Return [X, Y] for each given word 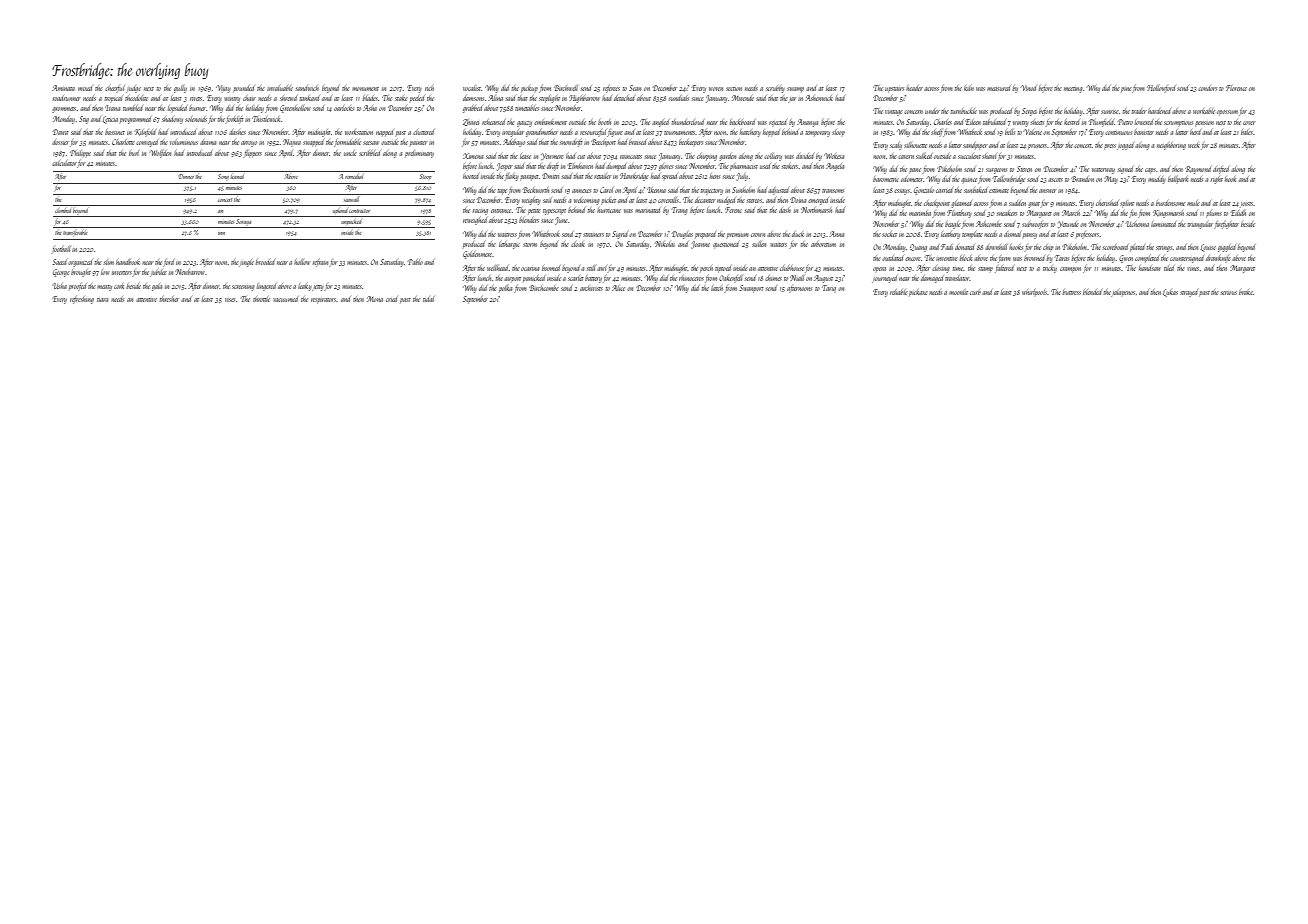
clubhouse [792, 268]
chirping [707, 157]
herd [1195, 132]
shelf [937, 133]
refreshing [82, 300]
